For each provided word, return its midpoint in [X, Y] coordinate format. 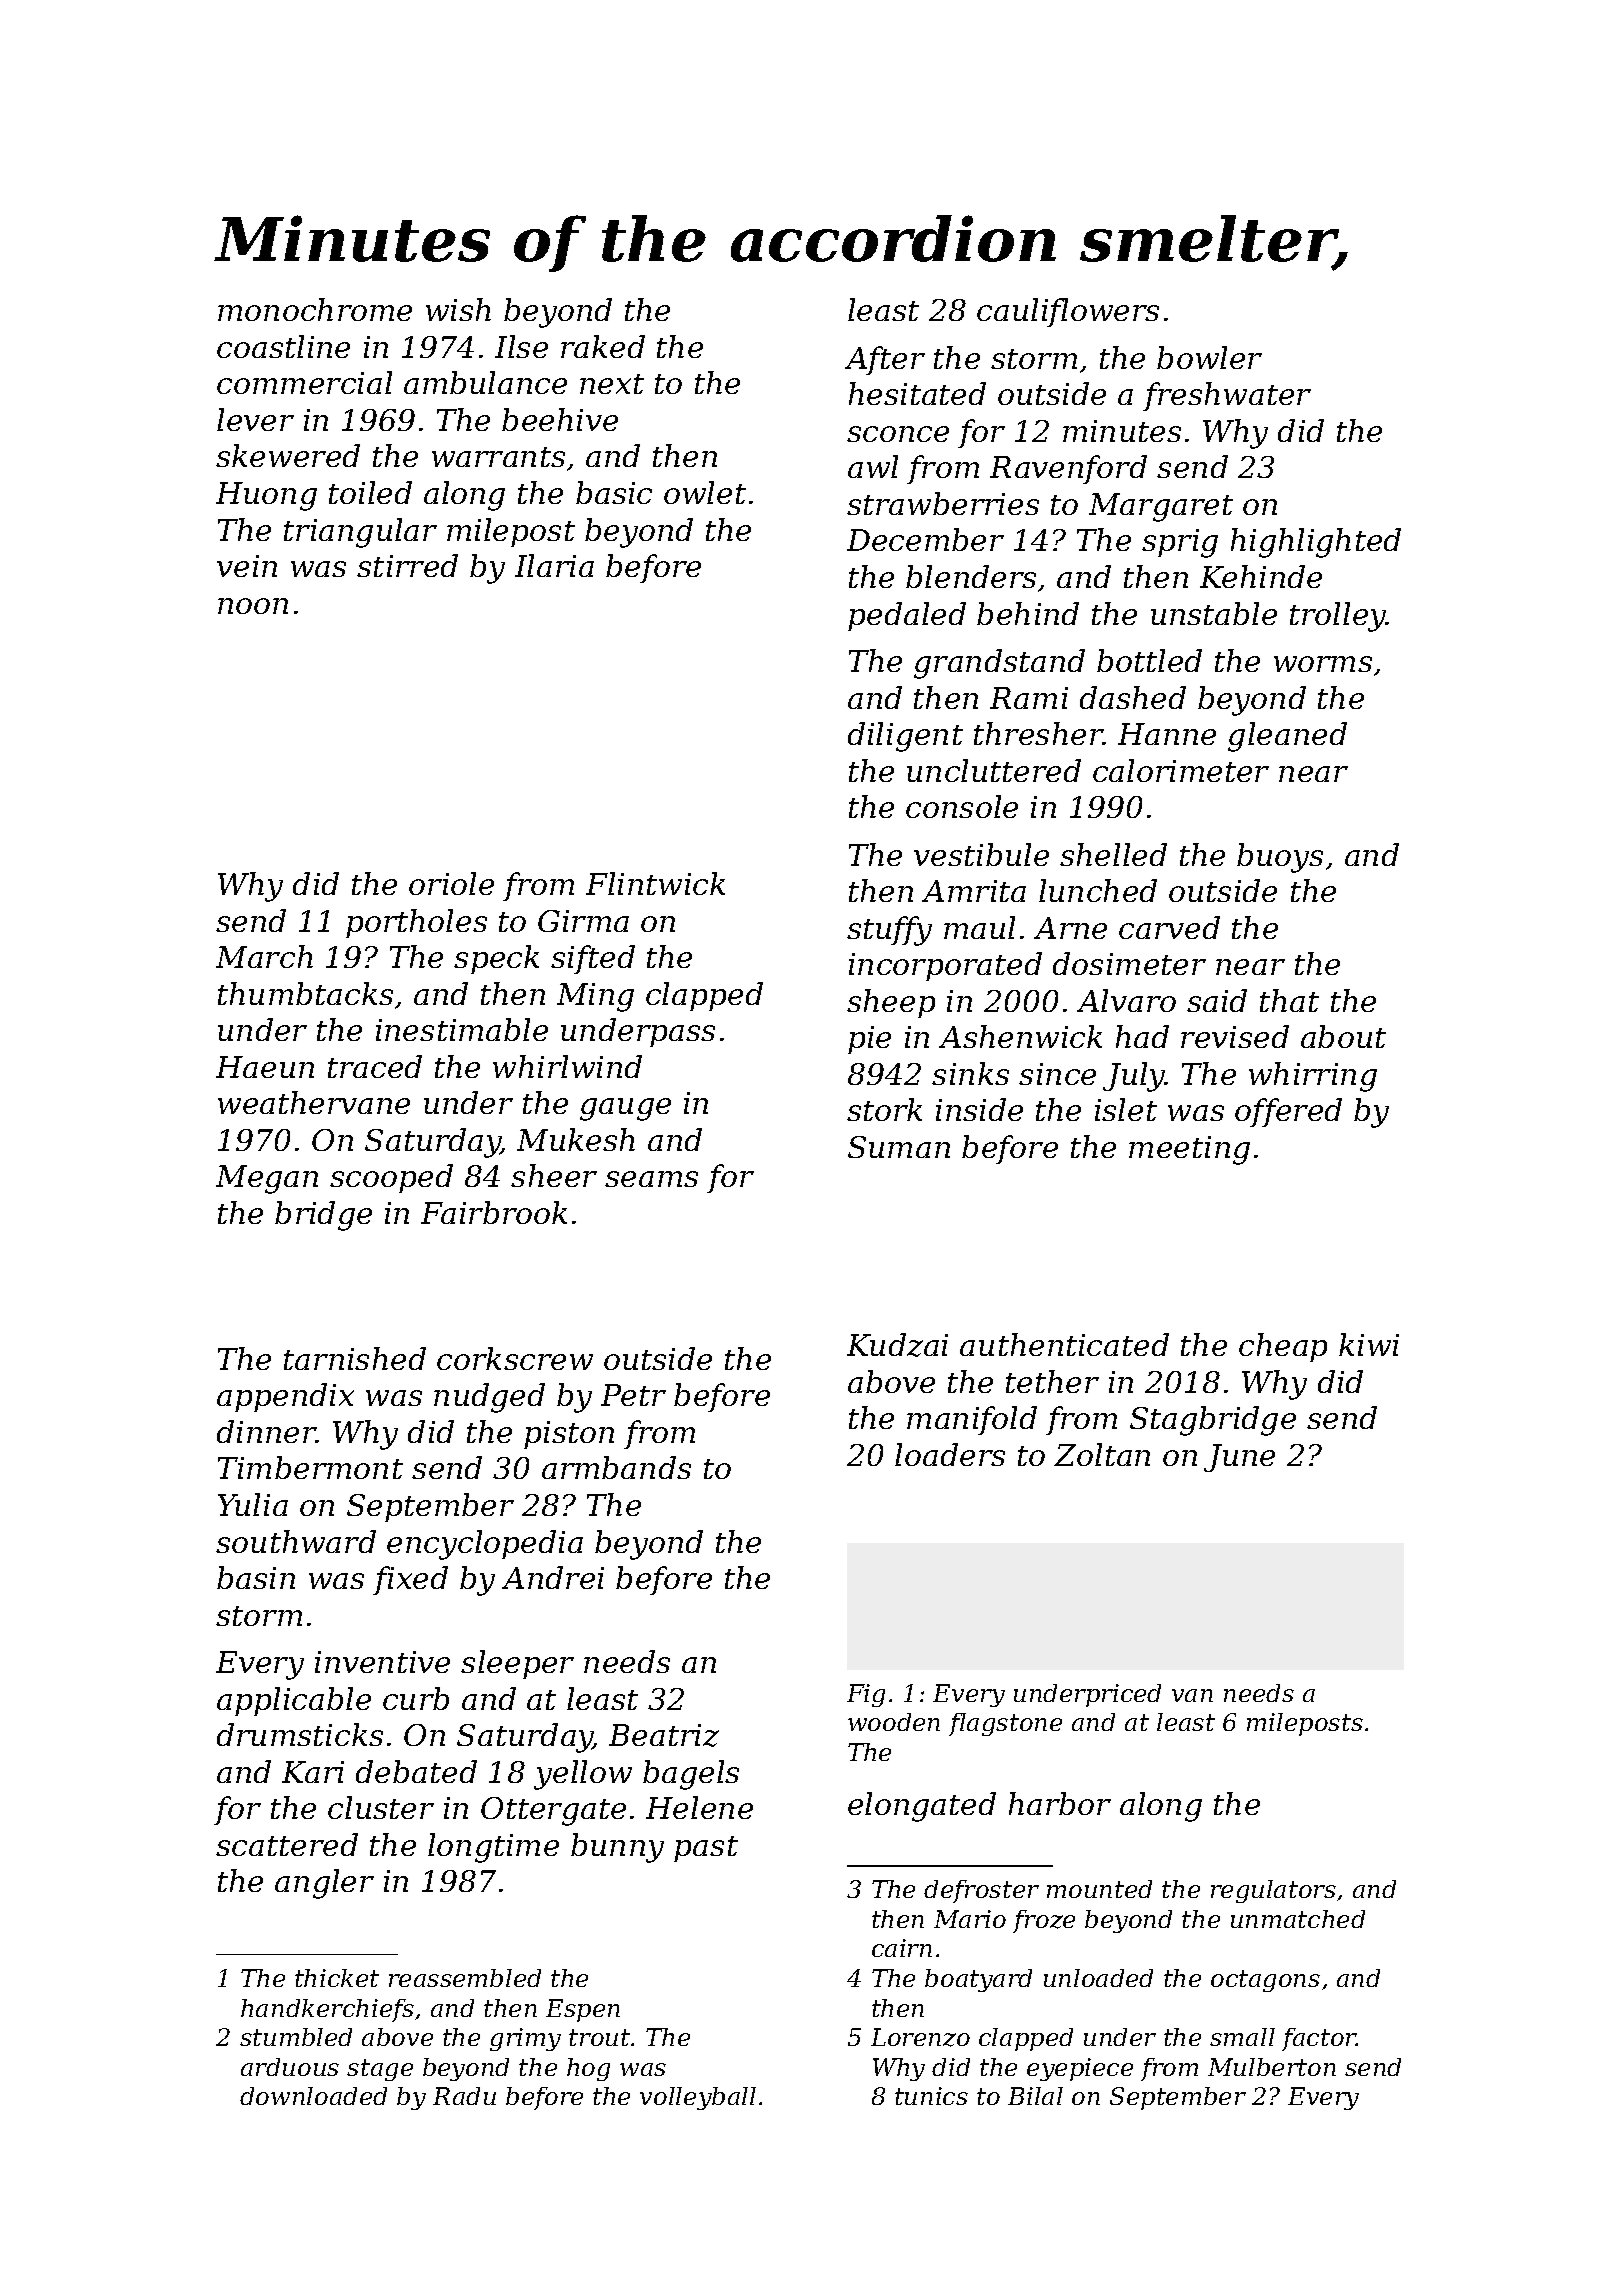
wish [458, 309]
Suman [899, 1147]
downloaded [313, 2096]
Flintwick [655, 883]
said [1217, 1000]
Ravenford [1068, 469]
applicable [294, 1701]
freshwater [1227, 396]
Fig [866, 1695]
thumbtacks [305, 993]
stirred [407, 565]
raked [603, 346]
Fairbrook [494, 1212]
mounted [1099, 1889]
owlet [705, 492]
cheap [1283, 1347]
